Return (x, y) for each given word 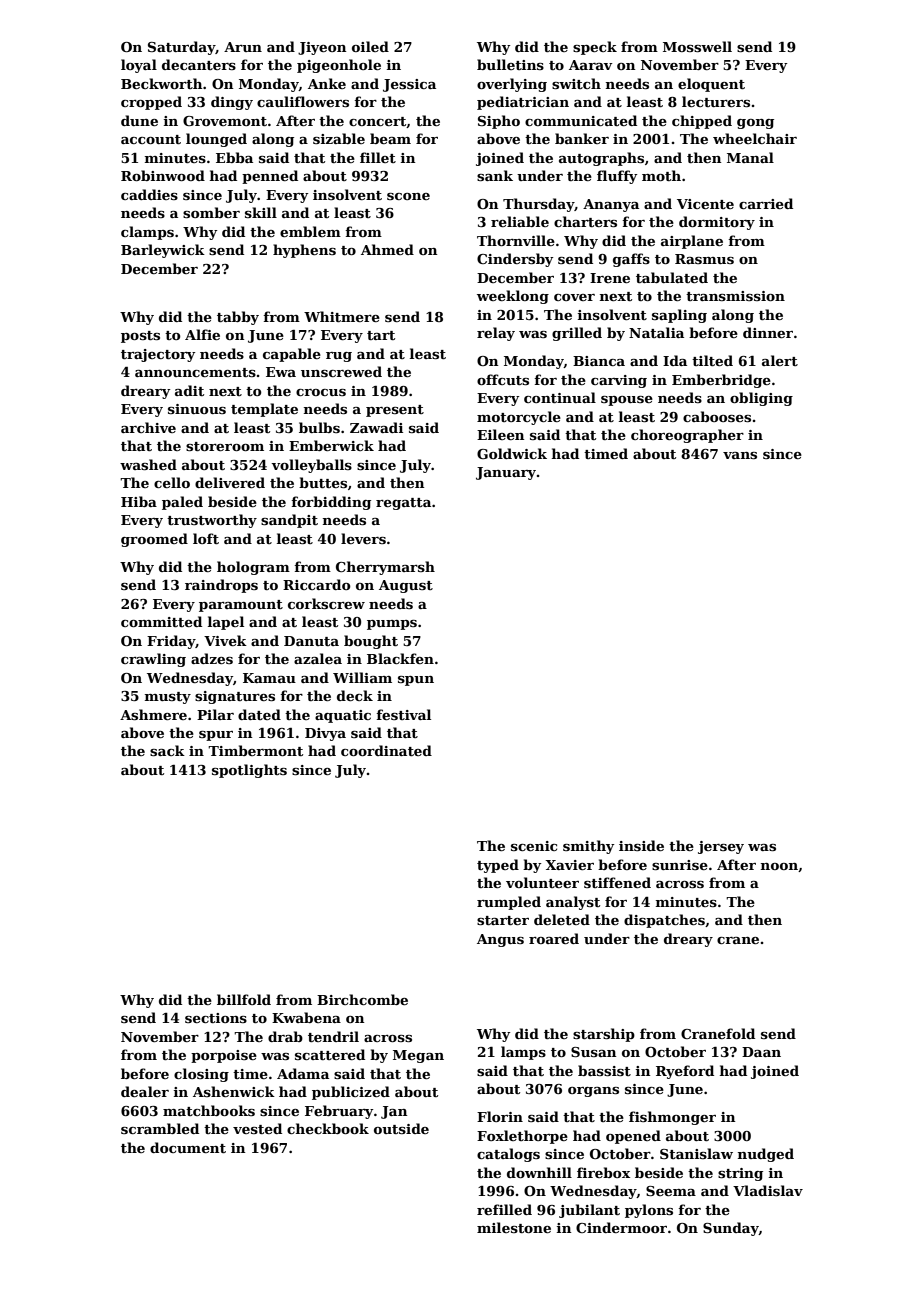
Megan (418, 1056)
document (188, 1147)
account (151, 139)
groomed (154, 540)
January (506, 473)
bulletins (510, 64)
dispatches (664, 921)
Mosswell (697, 46)
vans (740, 455)
